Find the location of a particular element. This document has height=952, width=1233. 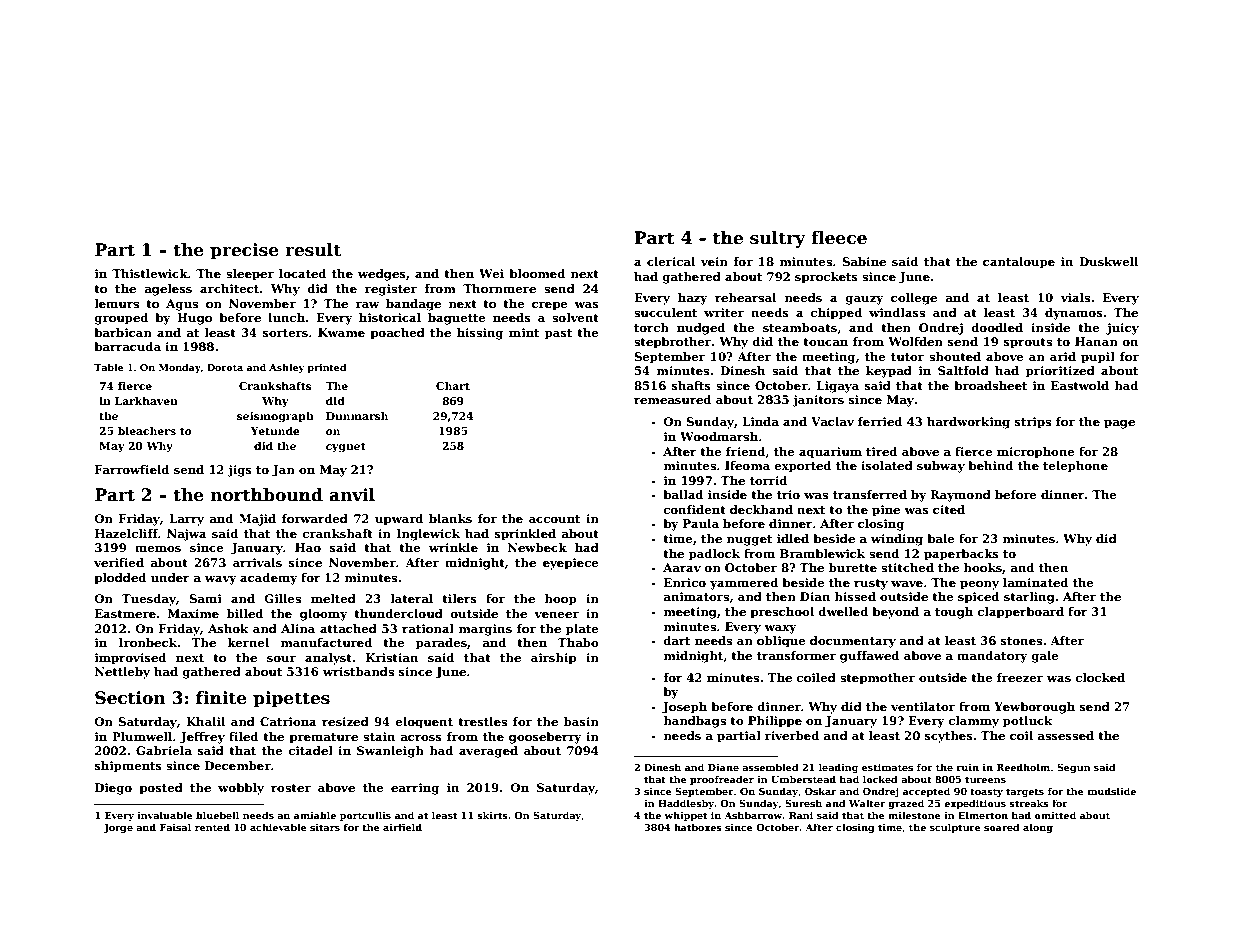

bluebell is located at coordinates (217, 815).
